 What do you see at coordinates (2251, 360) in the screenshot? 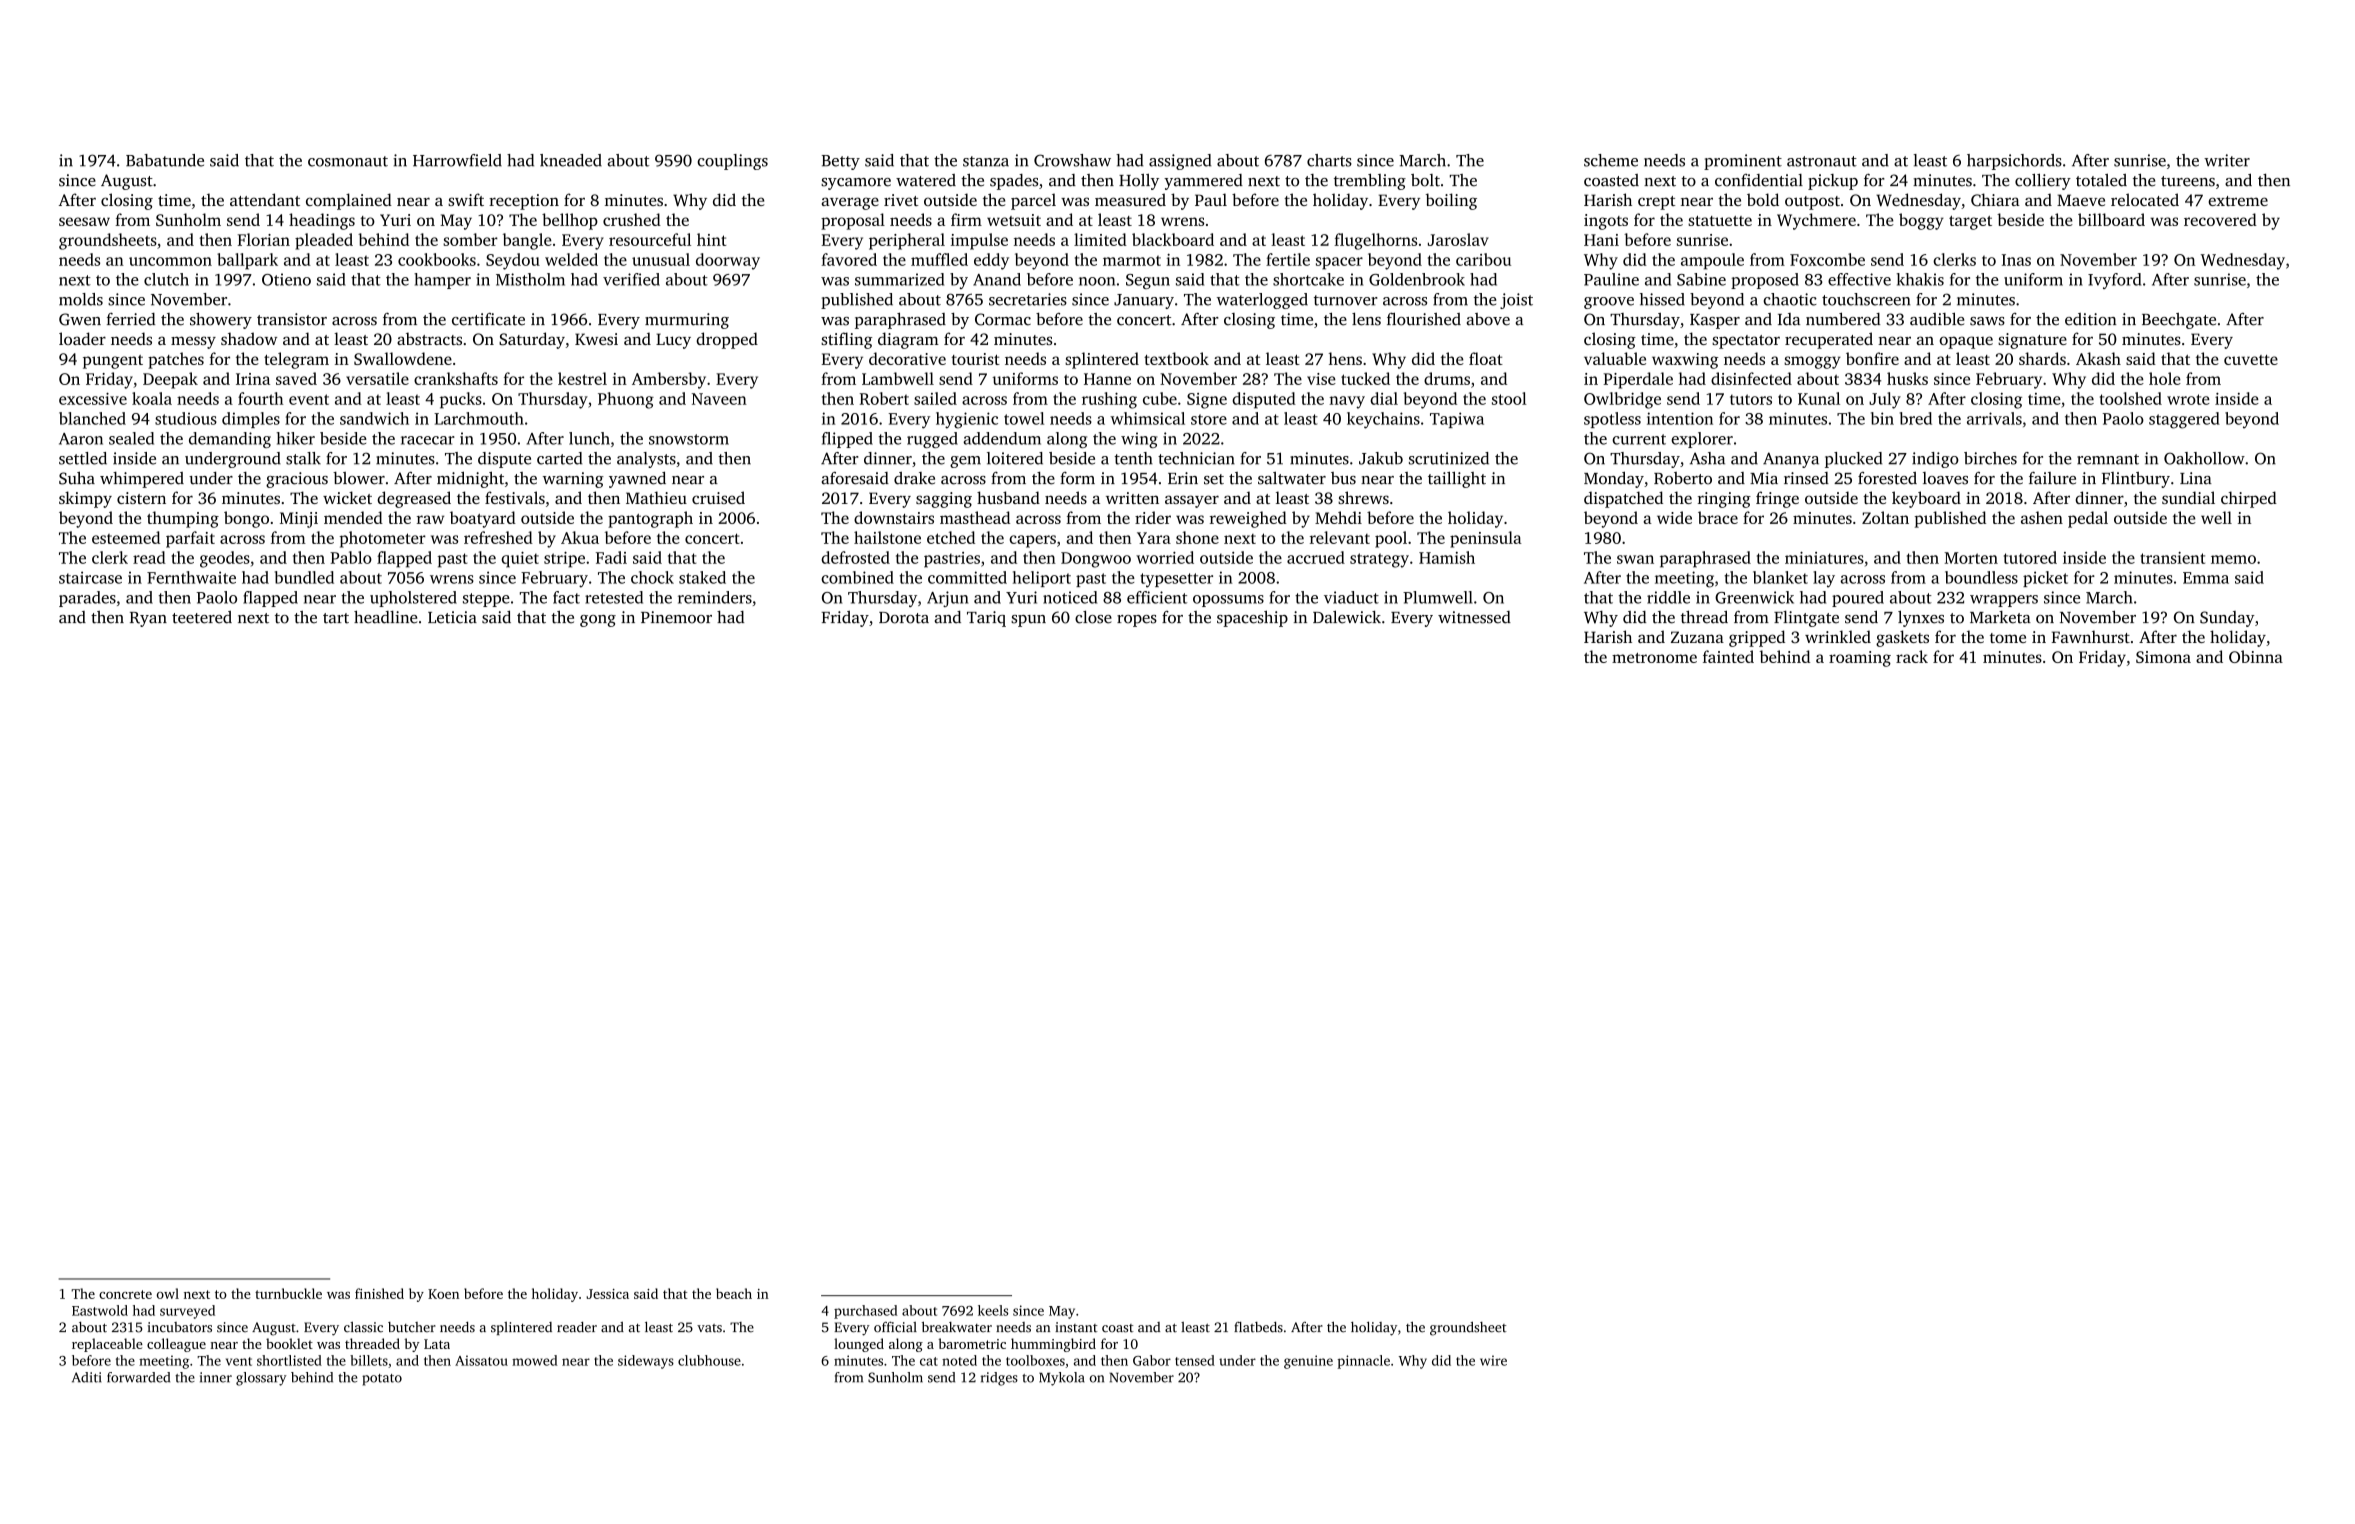
I see `cuvette` at bounding box center [2251, 360].
